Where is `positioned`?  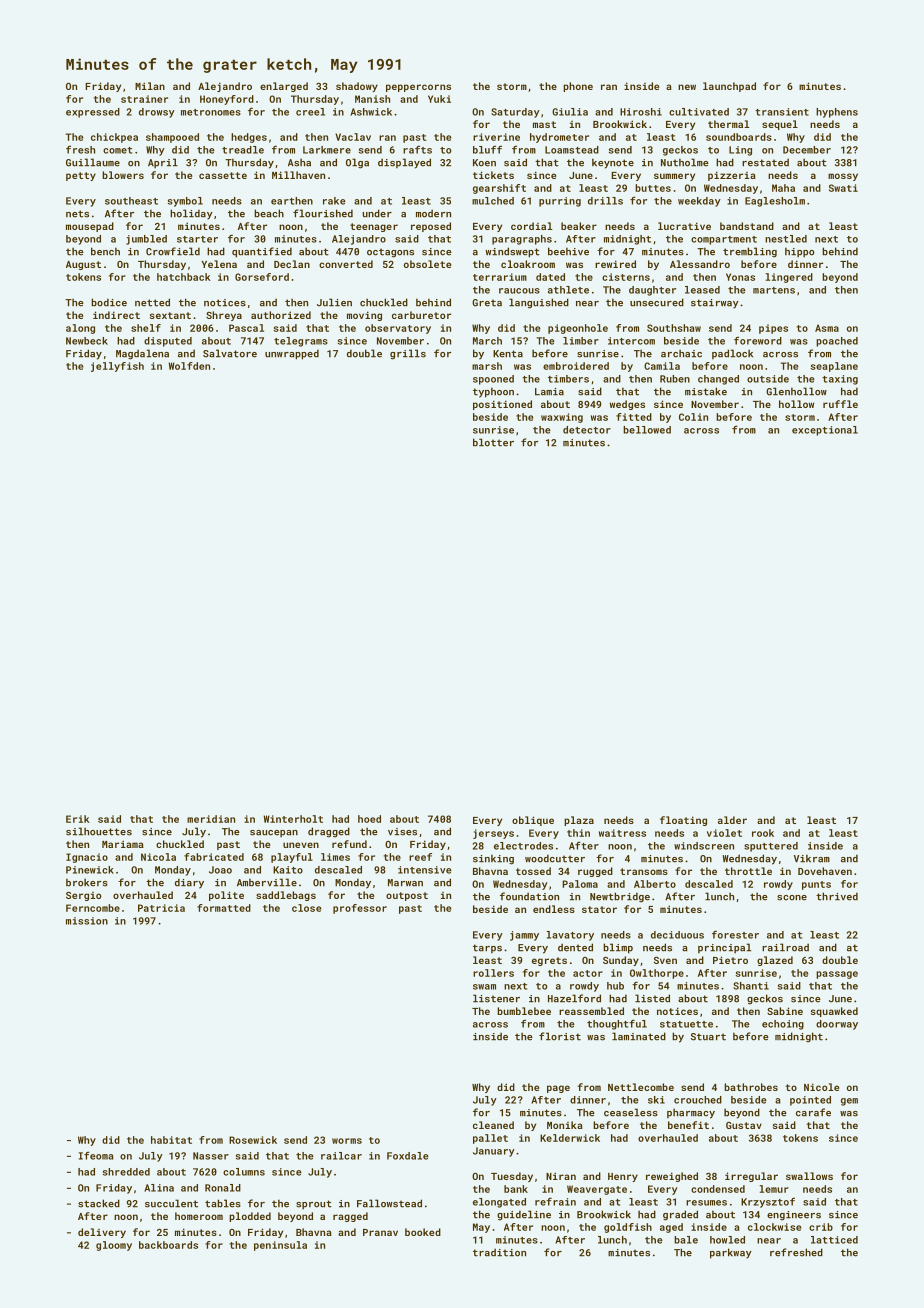 positioned is located at coordinates (502, 405).
